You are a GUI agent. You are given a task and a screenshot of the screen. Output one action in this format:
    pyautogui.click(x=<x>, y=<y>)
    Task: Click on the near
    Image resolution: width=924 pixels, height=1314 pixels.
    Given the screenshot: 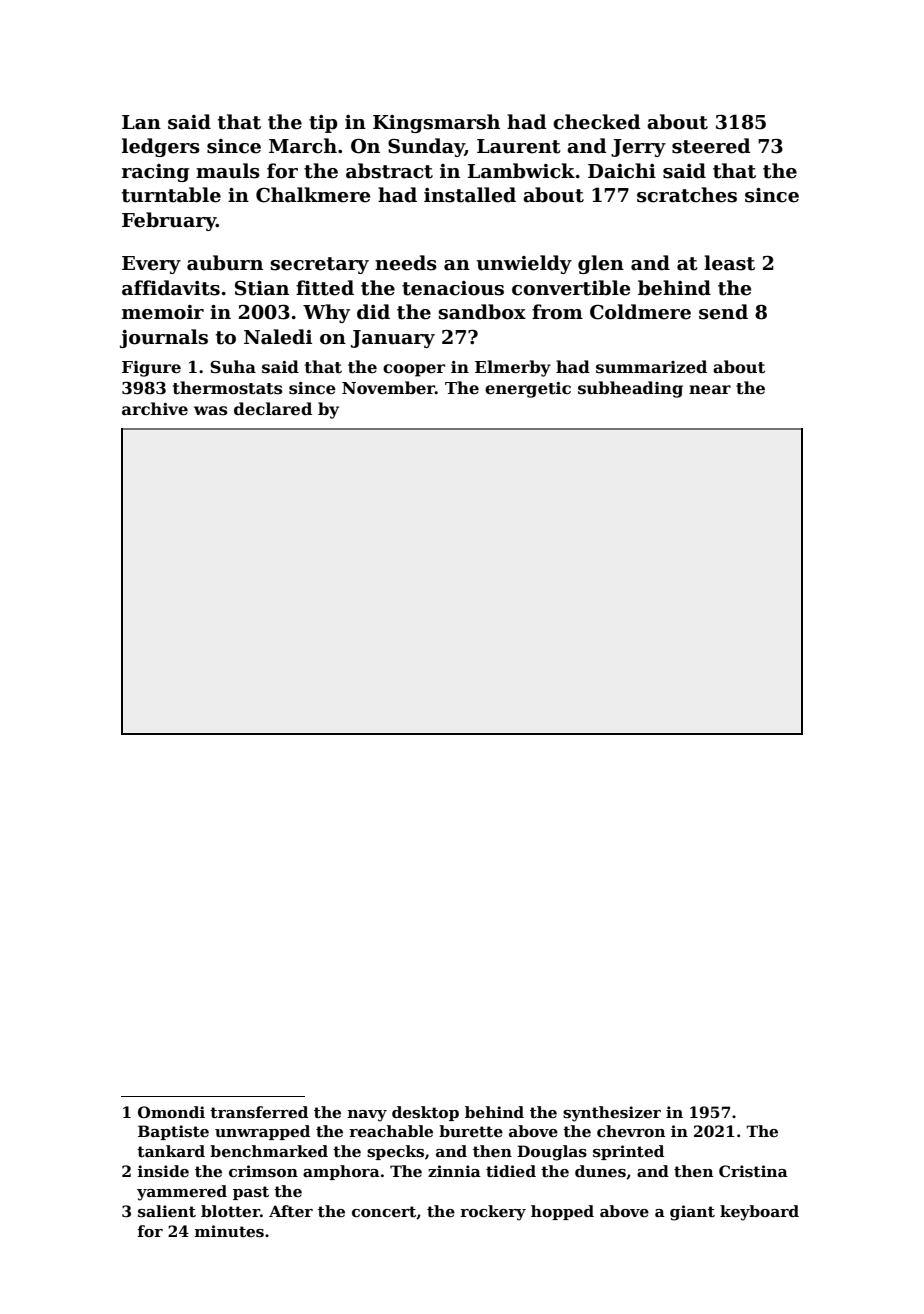 What is the action you would take?
    pyautogui.click(x=710, y=389)
